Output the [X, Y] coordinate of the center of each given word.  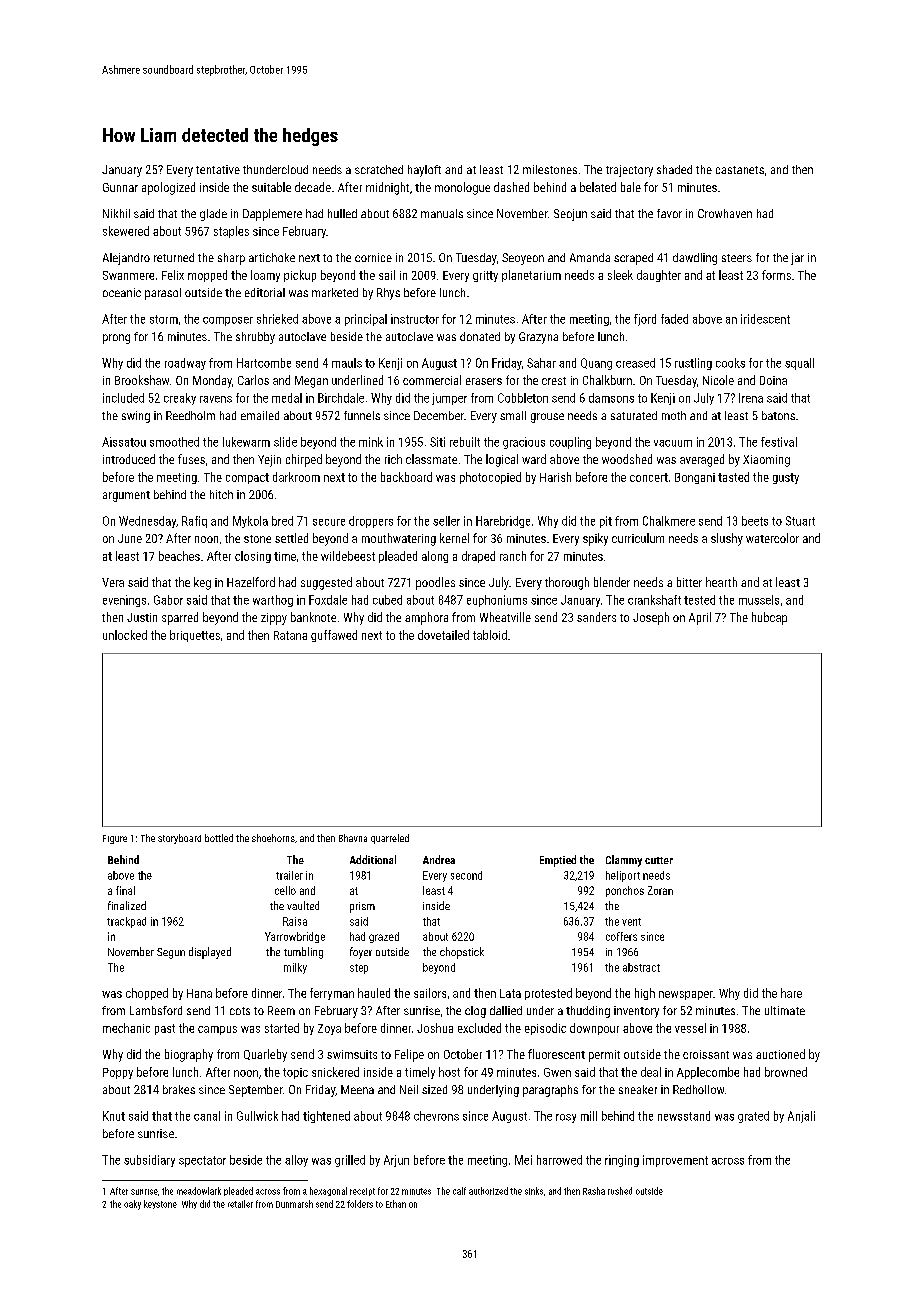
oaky [132, 1205]
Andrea [439, 859]
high [645, 994]
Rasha [594, 1191]
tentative [218, 169]
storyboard [179, 839]
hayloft [424, 171]
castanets [740, 170]
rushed [620, 1191]
